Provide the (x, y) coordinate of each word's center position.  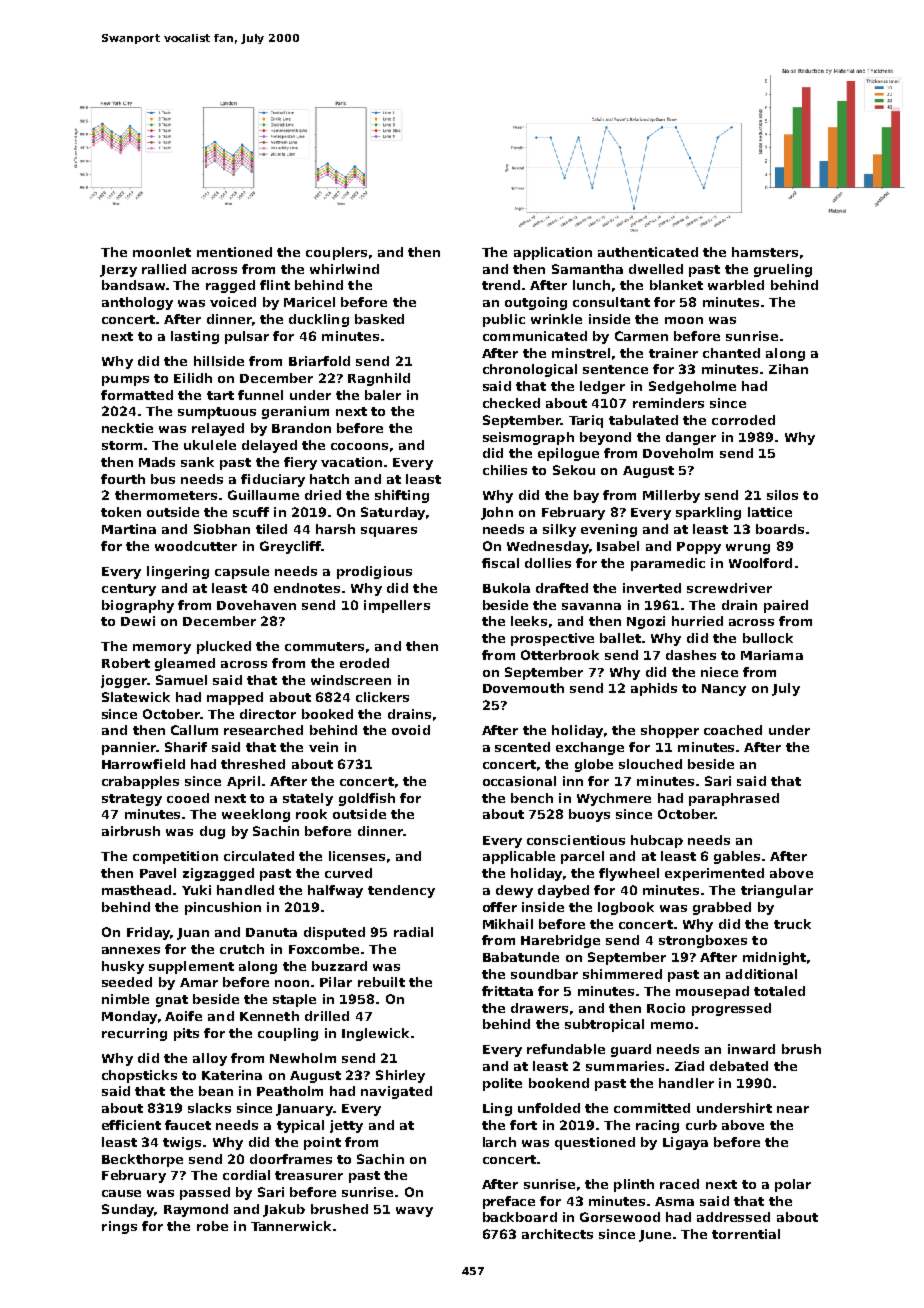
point (322, 1143)
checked (511, 403)
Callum (194, 730)
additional (761, 974)
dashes (691, 655)
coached (733, 730)
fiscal (500, 563)
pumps (125, 381)
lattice (770, 512)
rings (119, 1227)
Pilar (336, 982)
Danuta (271, 932)
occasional (519, 781)
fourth (123, 479)
